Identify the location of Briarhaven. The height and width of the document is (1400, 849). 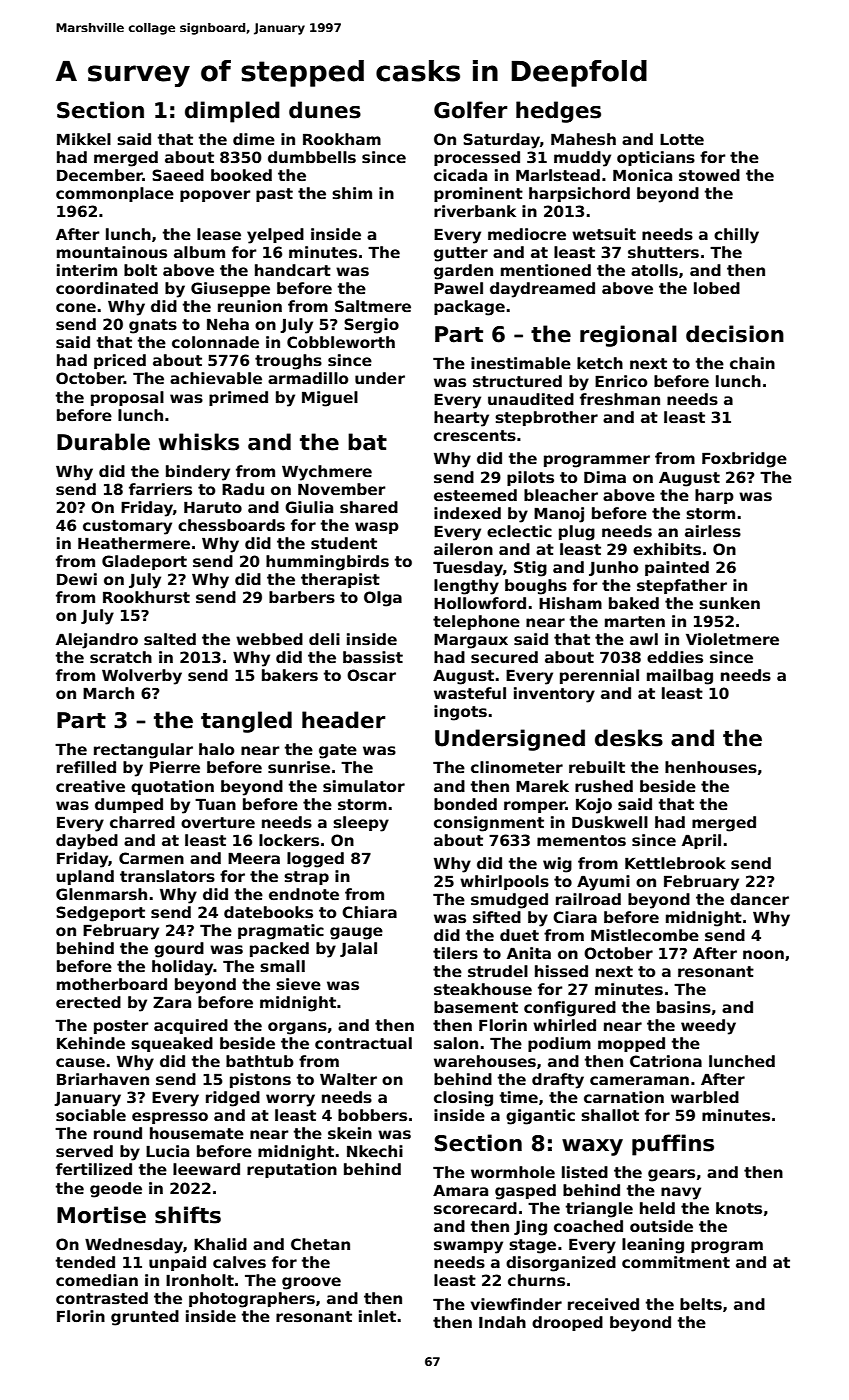
(103, 1079).
